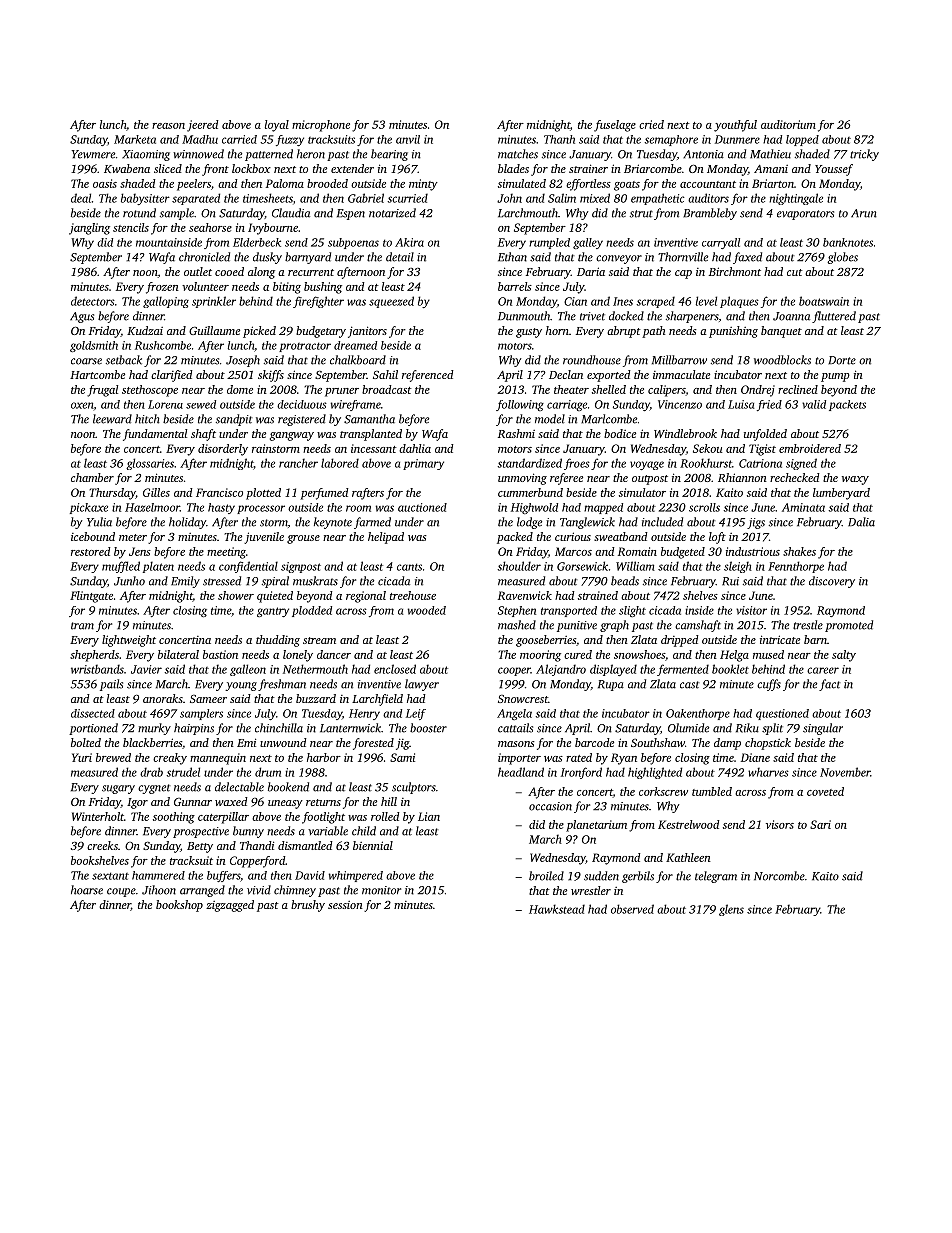 Image resolution: width=952 pixels, height=1233 pixels. I want to click on evaporators, so click(805, 215).
